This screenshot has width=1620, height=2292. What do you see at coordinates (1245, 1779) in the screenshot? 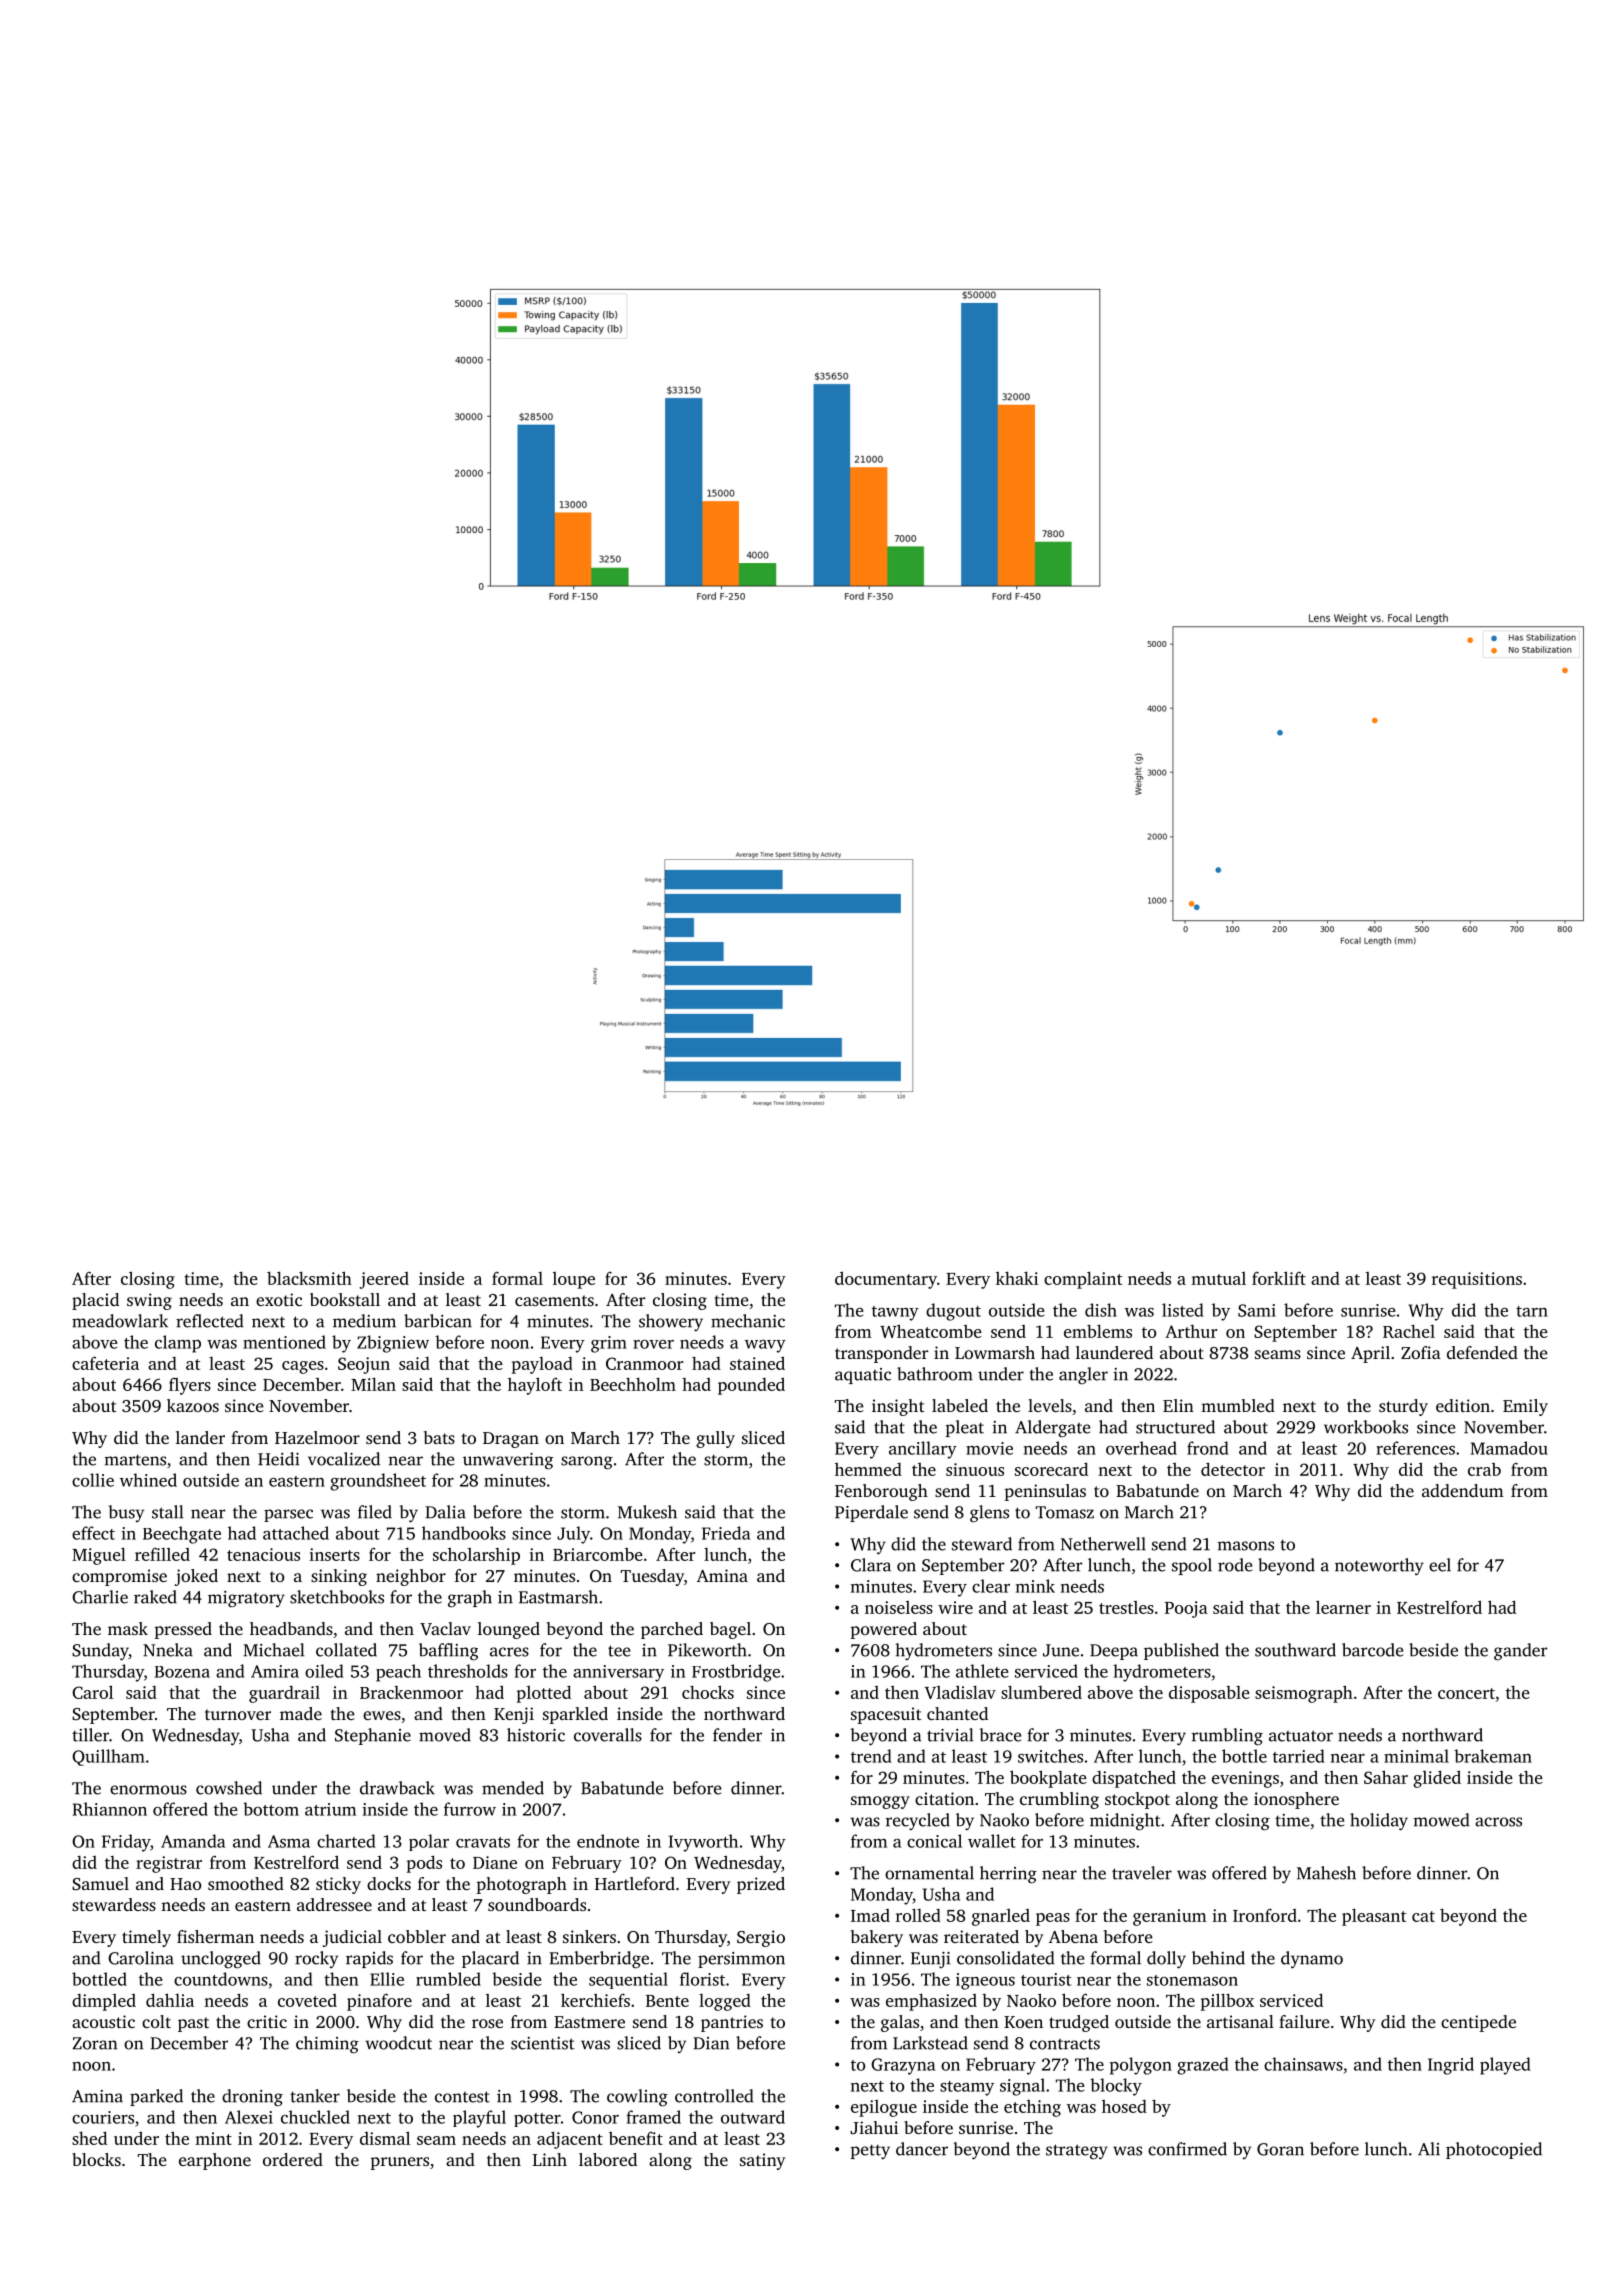
I see `evenings` at bounding box center [1245, 1779].
